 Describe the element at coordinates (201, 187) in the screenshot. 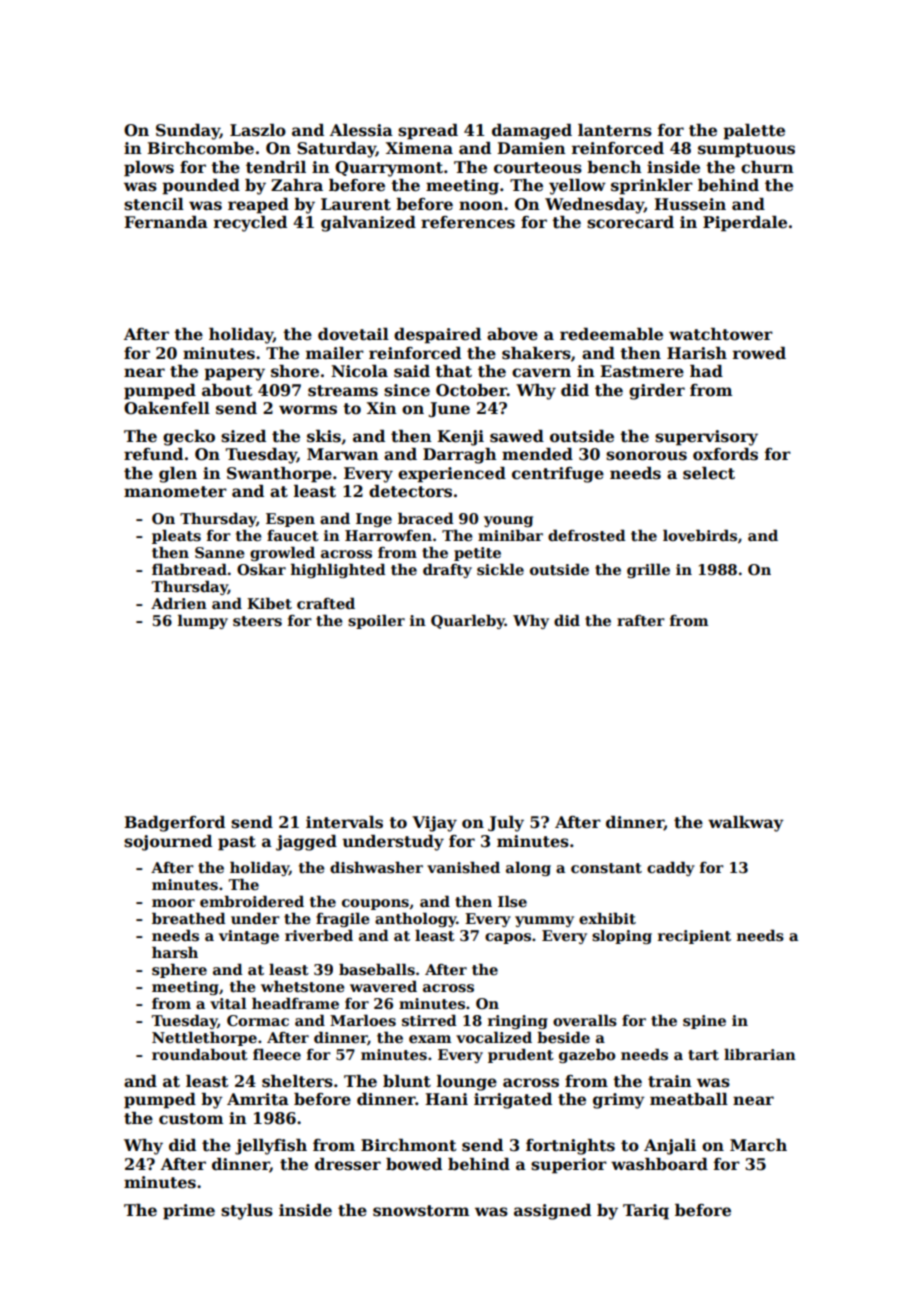

I see `pounded` at that location.
